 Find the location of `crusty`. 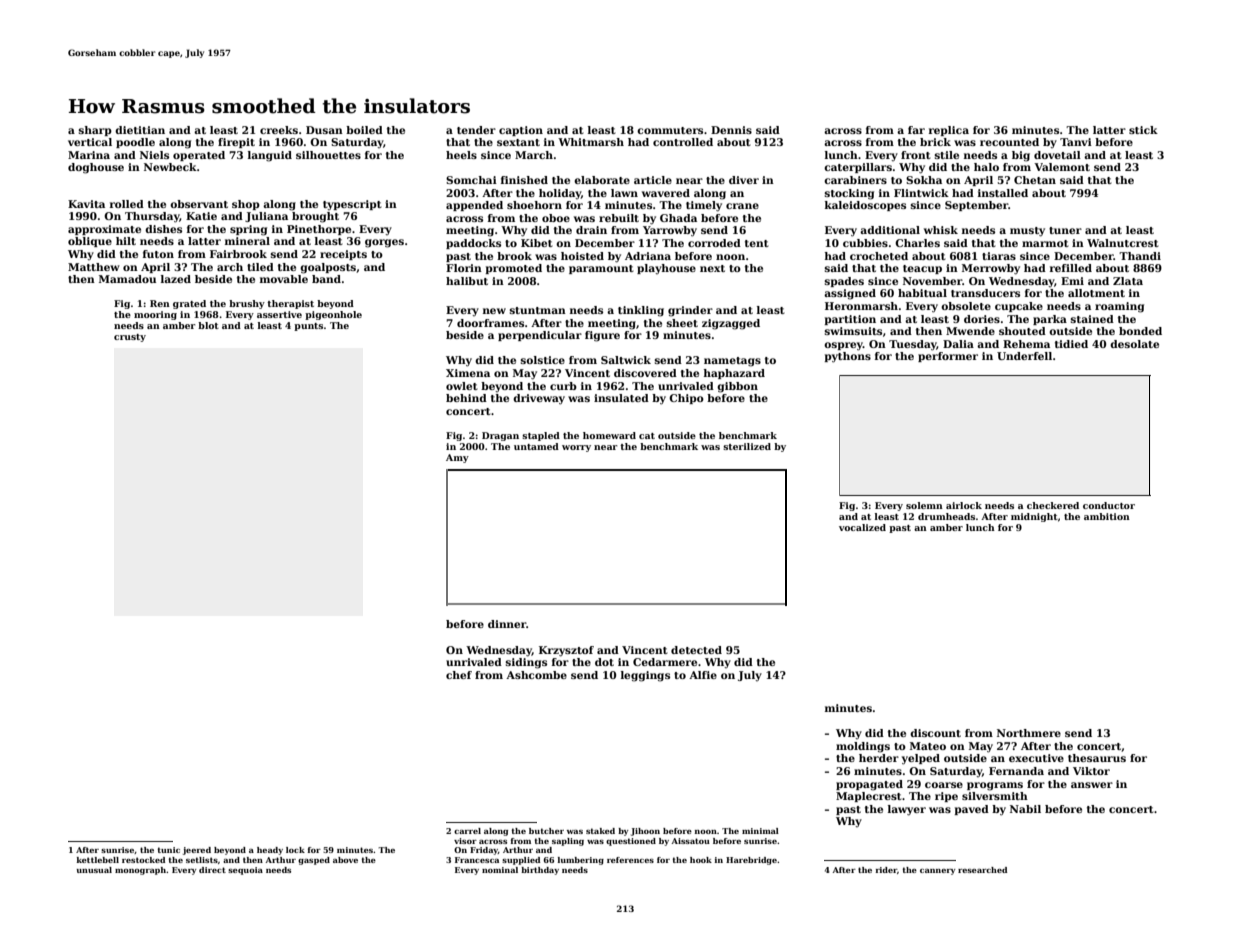

crusty is located at coordinates (130, 338).
